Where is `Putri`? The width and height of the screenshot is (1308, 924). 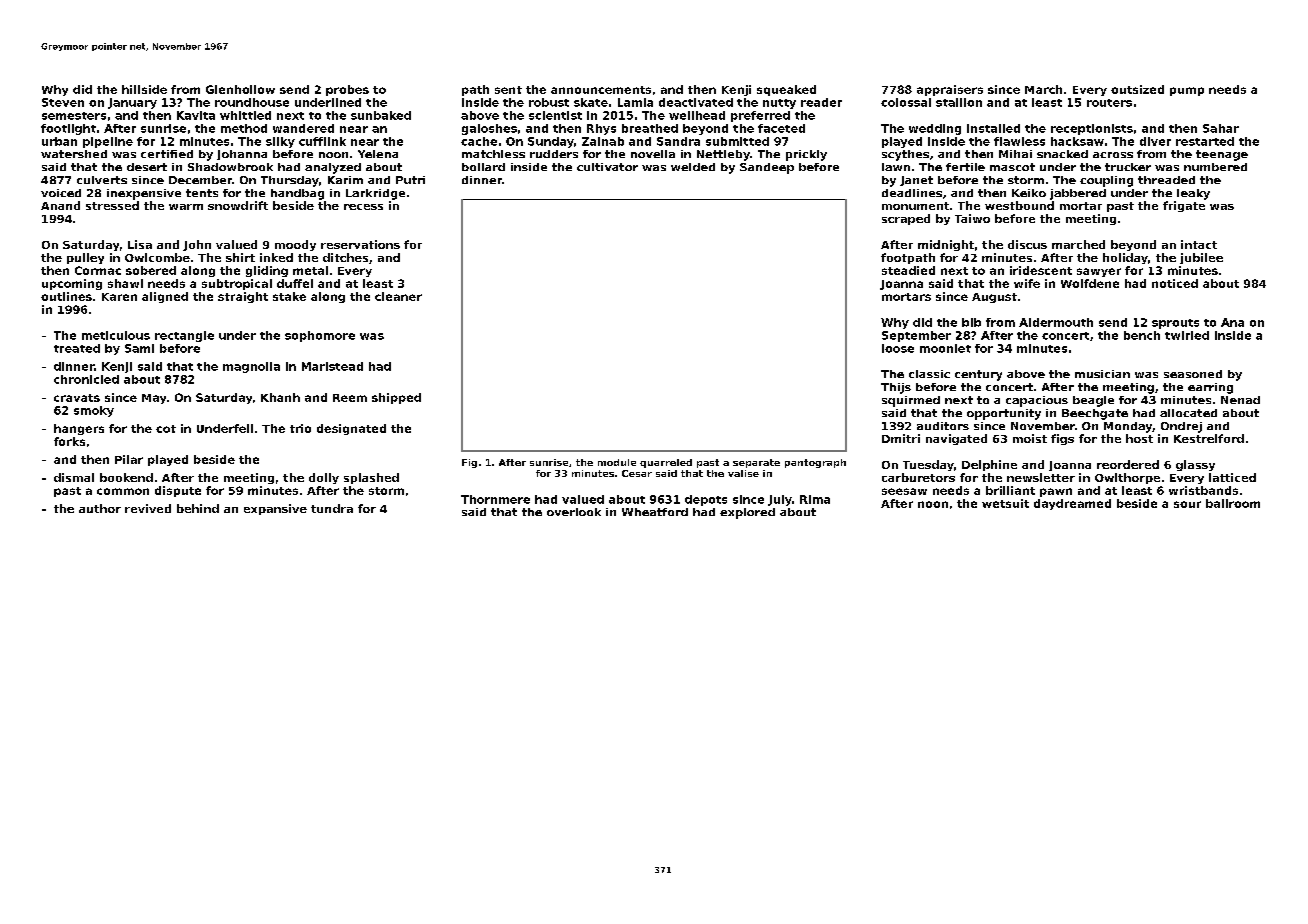 Putri is located at coordinates (410, 180).
